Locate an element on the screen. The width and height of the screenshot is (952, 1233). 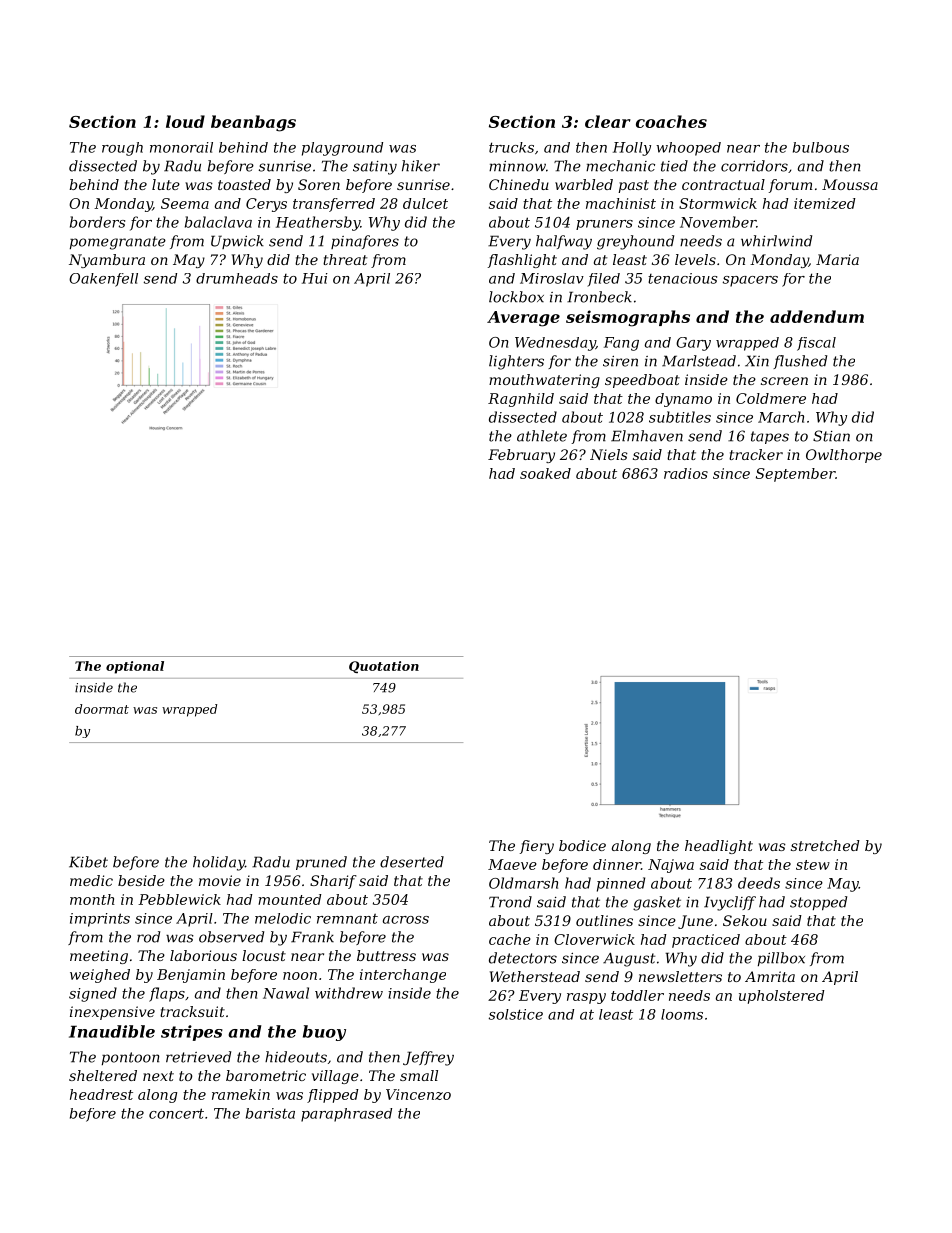
lockbox is located at coordinates (516, 297).
